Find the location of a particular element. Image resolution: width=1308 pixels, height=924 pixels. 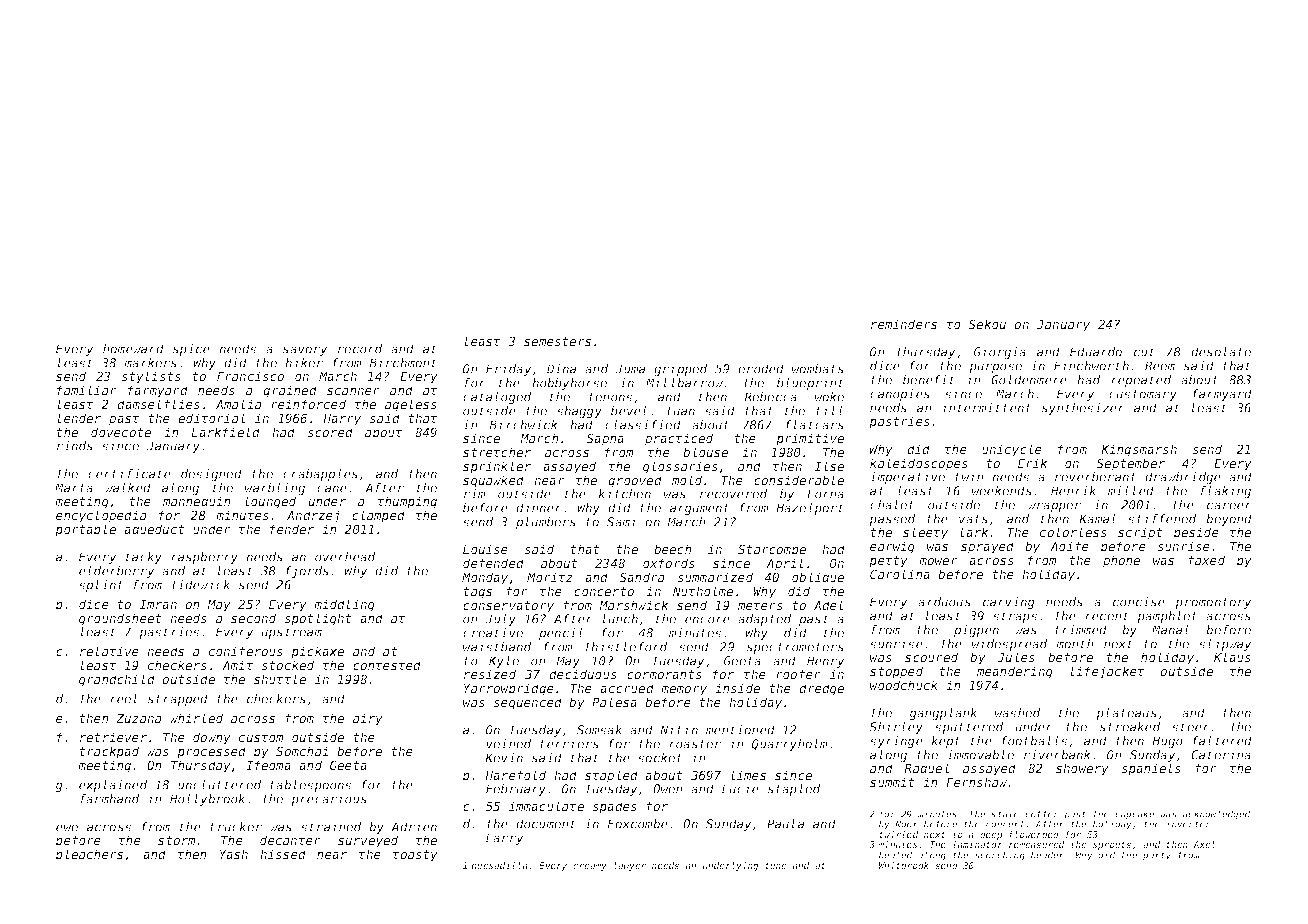

groundsheet is located at coordinates (120, 619).
